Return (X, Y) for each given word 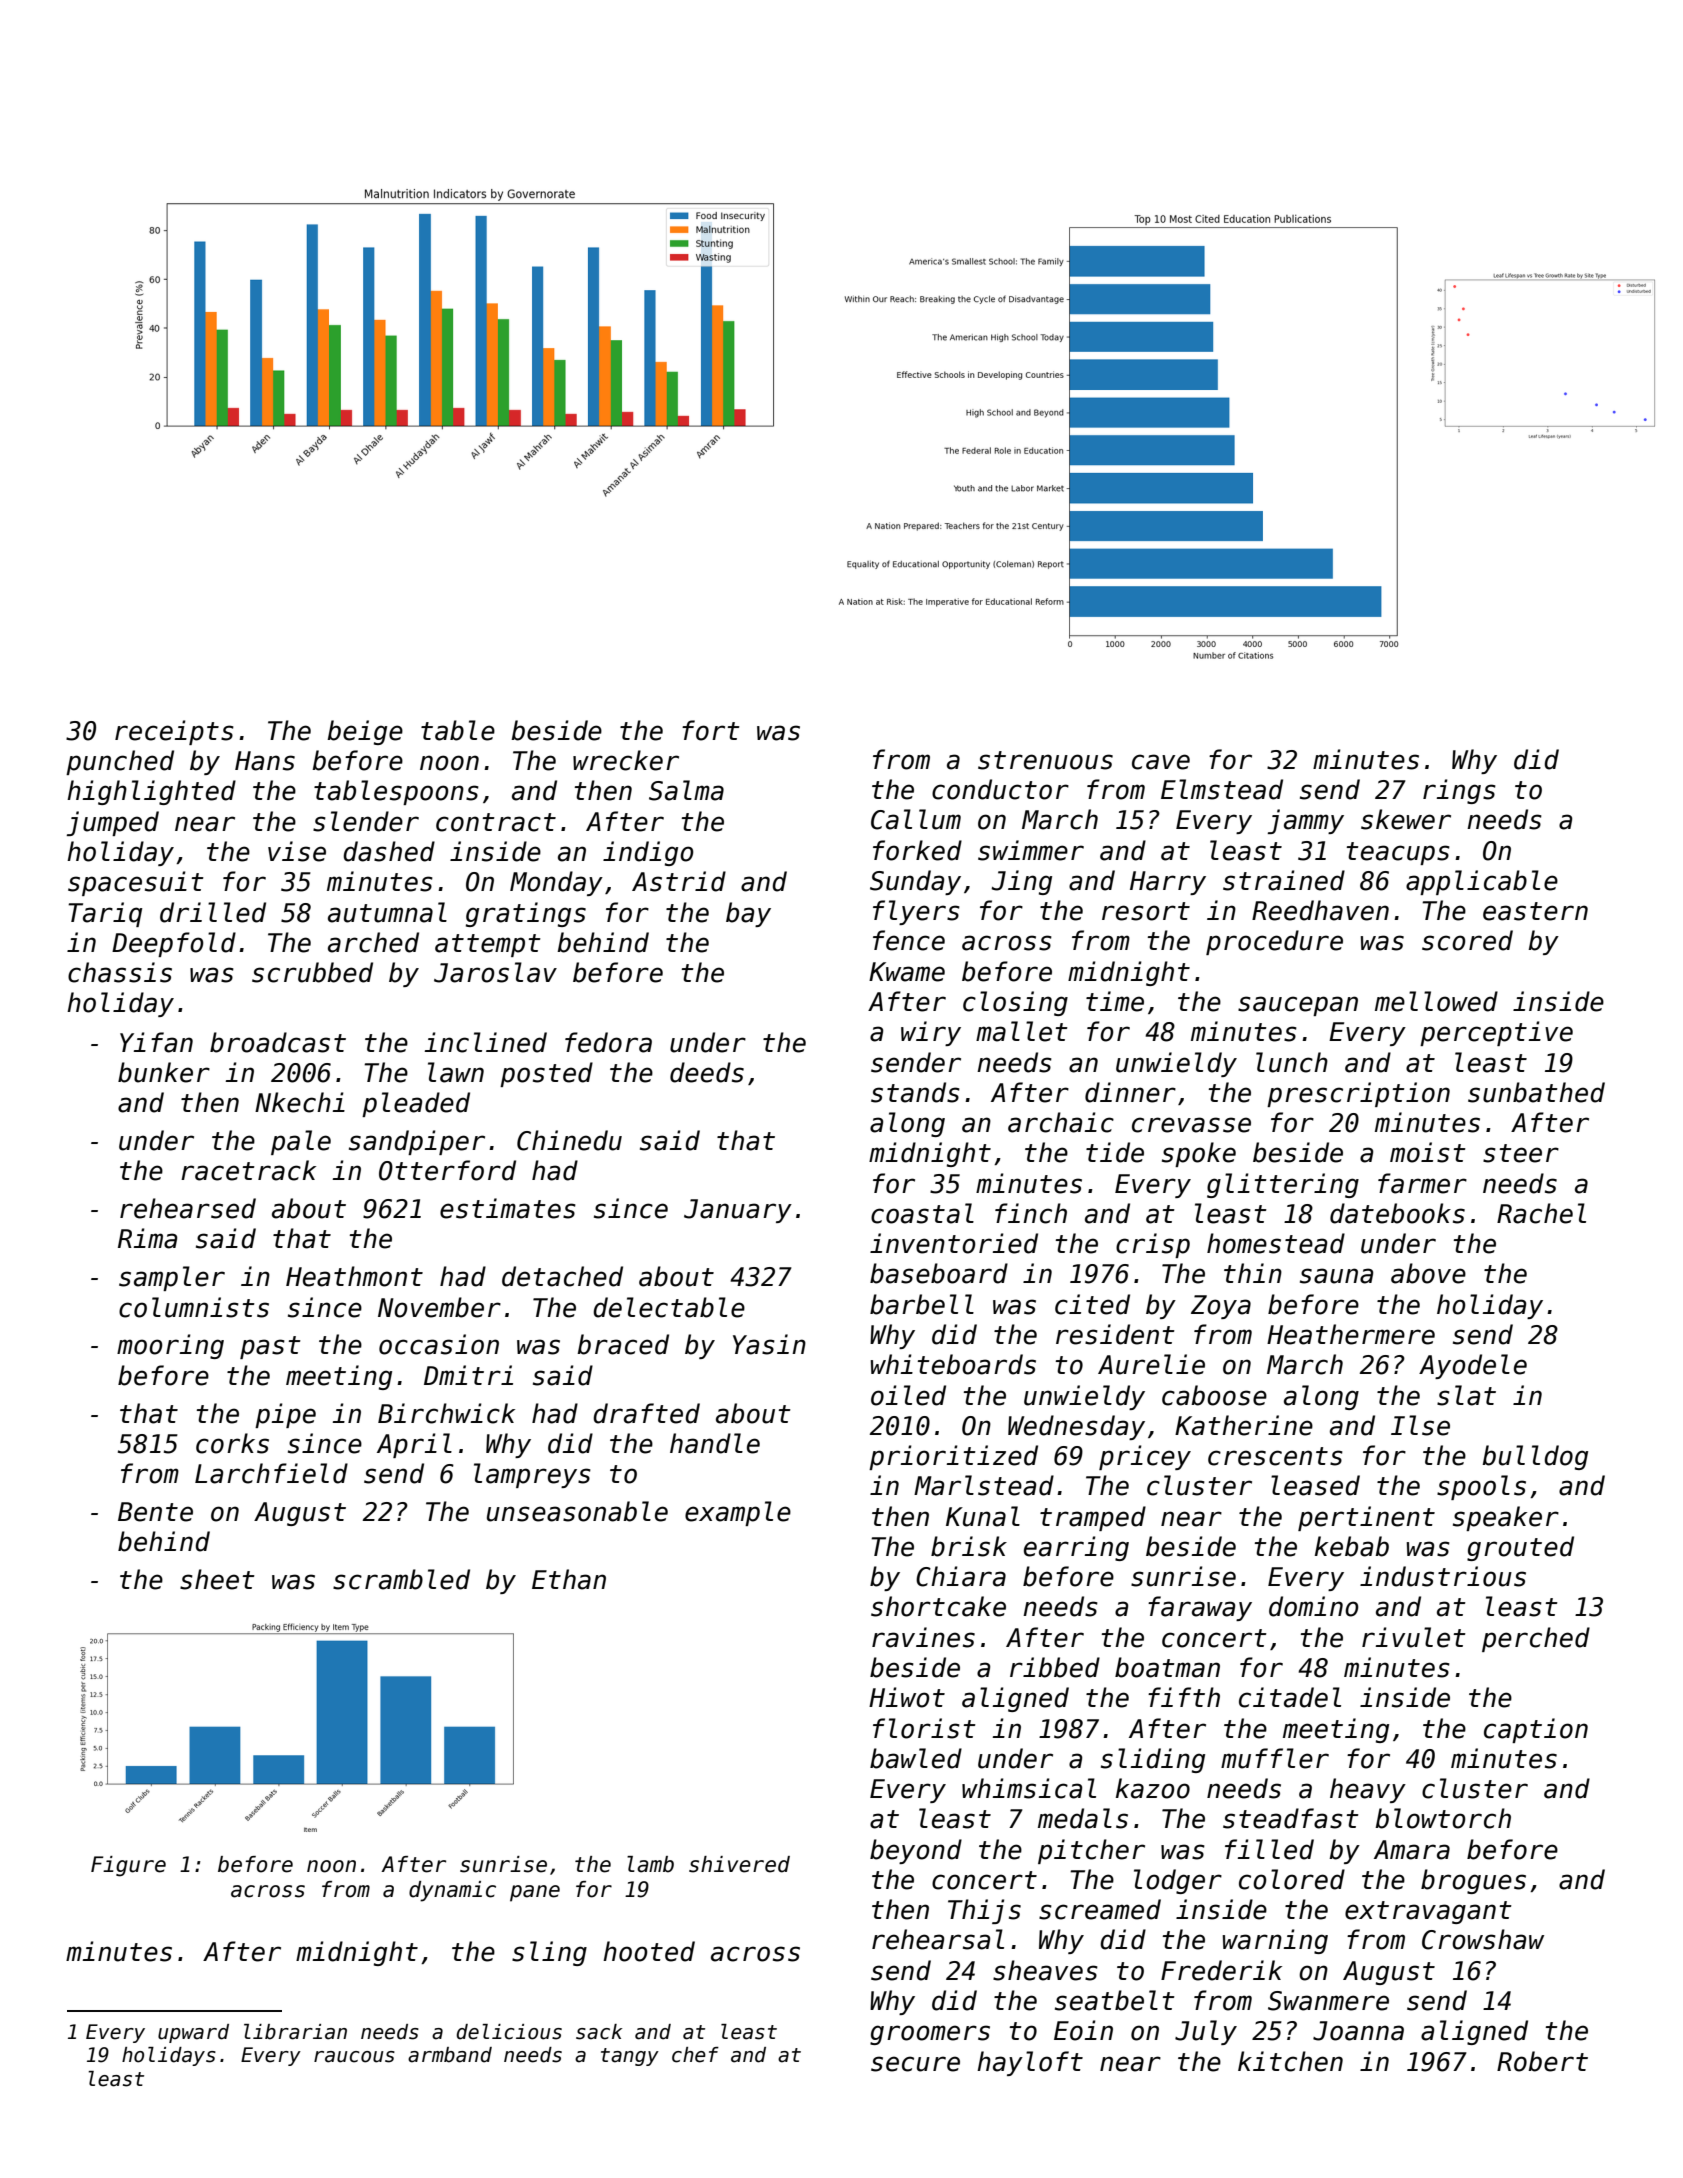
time (1115, 1001)
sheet (217, 1579)
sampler (172, 1278)
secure (915, 2064)
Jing (1021, 882)
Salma (686, 790)
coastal (922, 1213)
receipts (174, 732)
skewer (1406, 819)
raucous (354, 2057)
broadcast (278, 1042)
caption (1536, 1730)
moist (1428, 1152)
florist (924, 1728)
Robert (1542, 2061)
